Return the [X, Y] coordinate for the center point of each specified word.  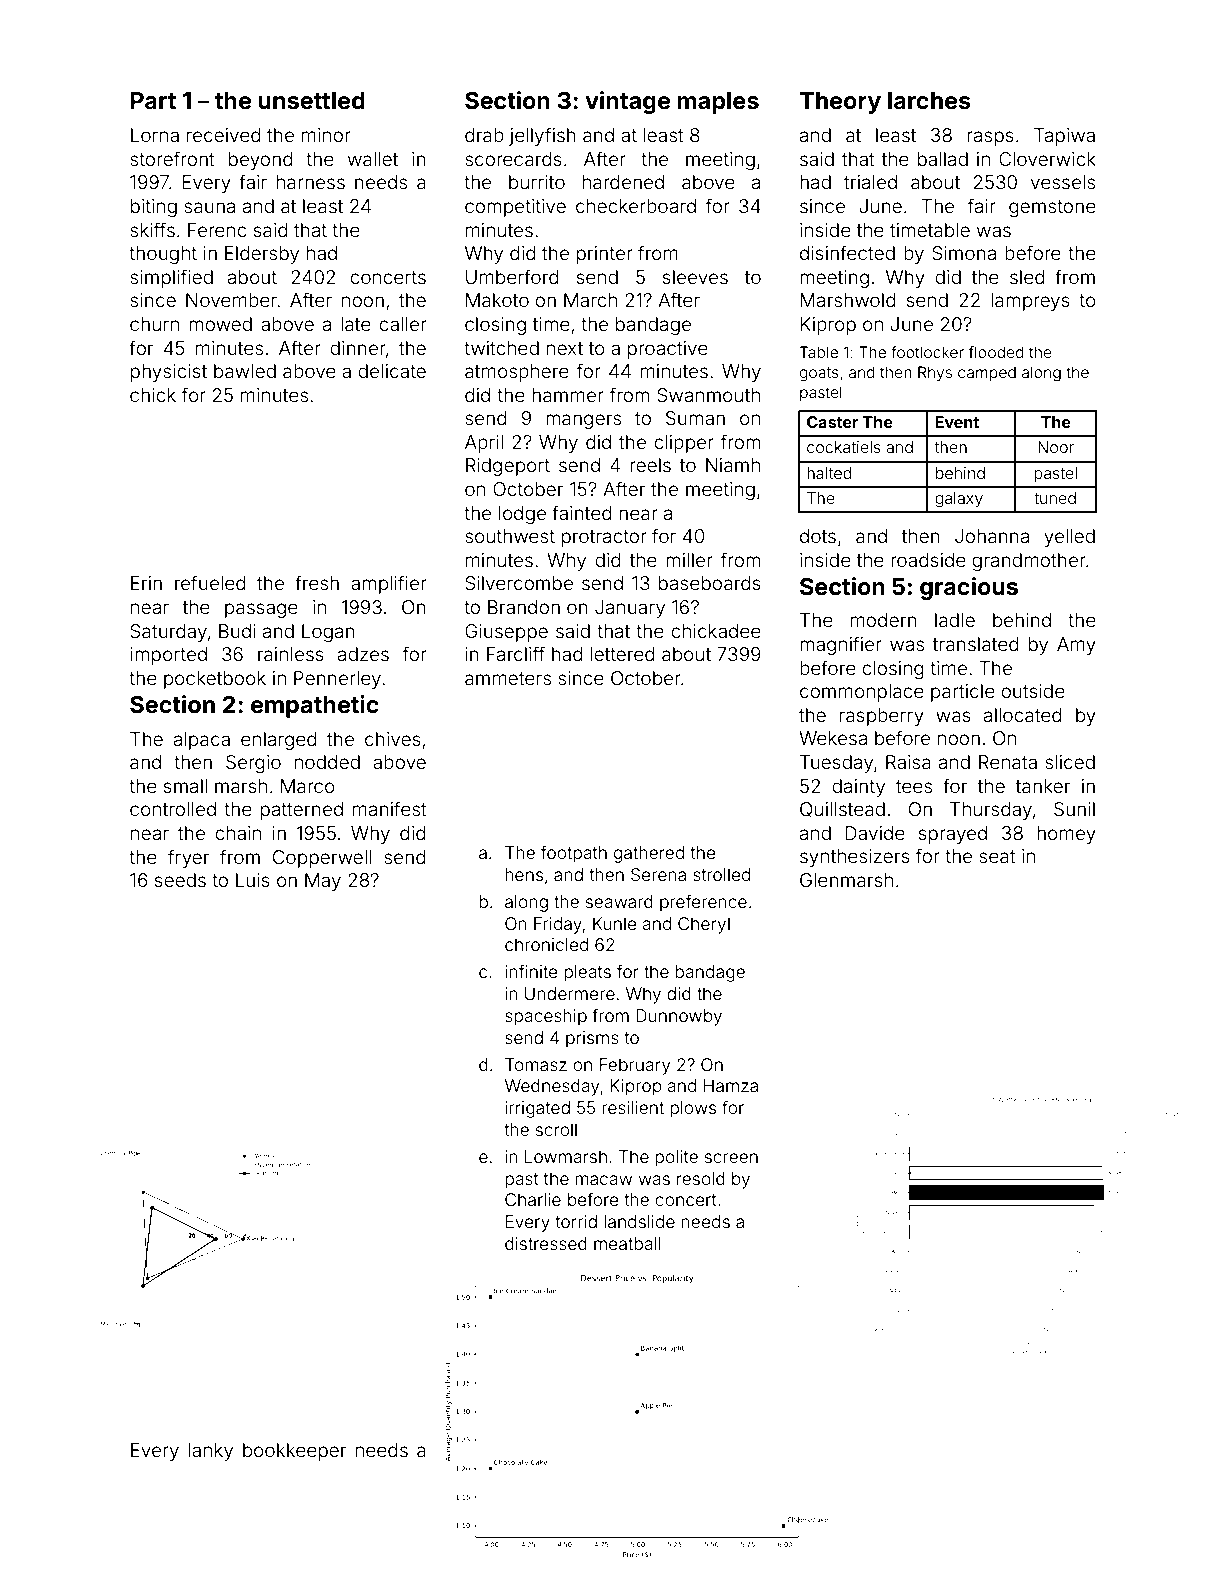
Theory [840, 103]
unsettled [311, 101]
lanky [211, 1452]
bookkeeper [294, 1452]
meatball [627, 1243]
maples [718, 103]
